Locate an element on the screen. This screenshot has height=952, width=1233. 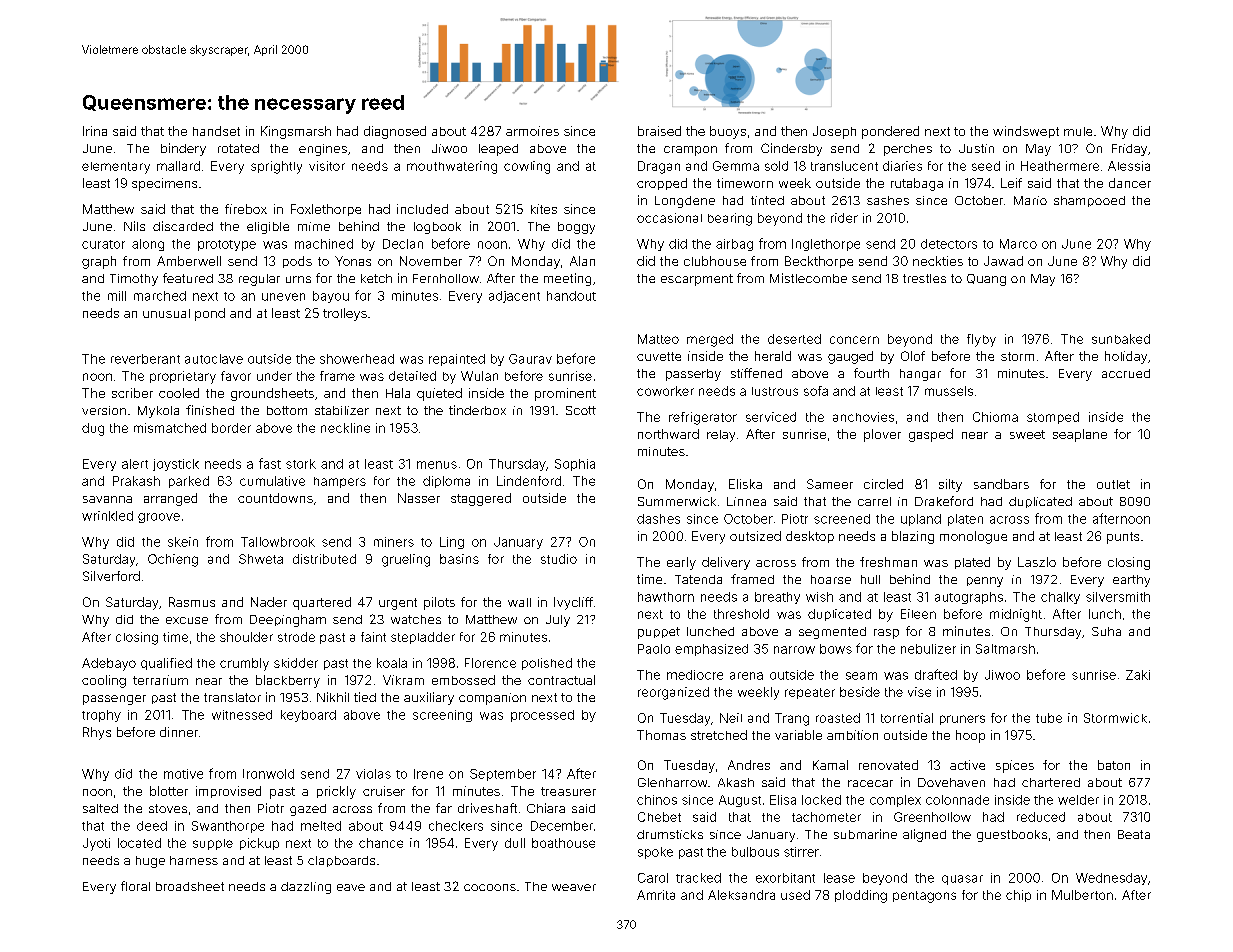
shampooed is located at coordinates (1089, 201).
